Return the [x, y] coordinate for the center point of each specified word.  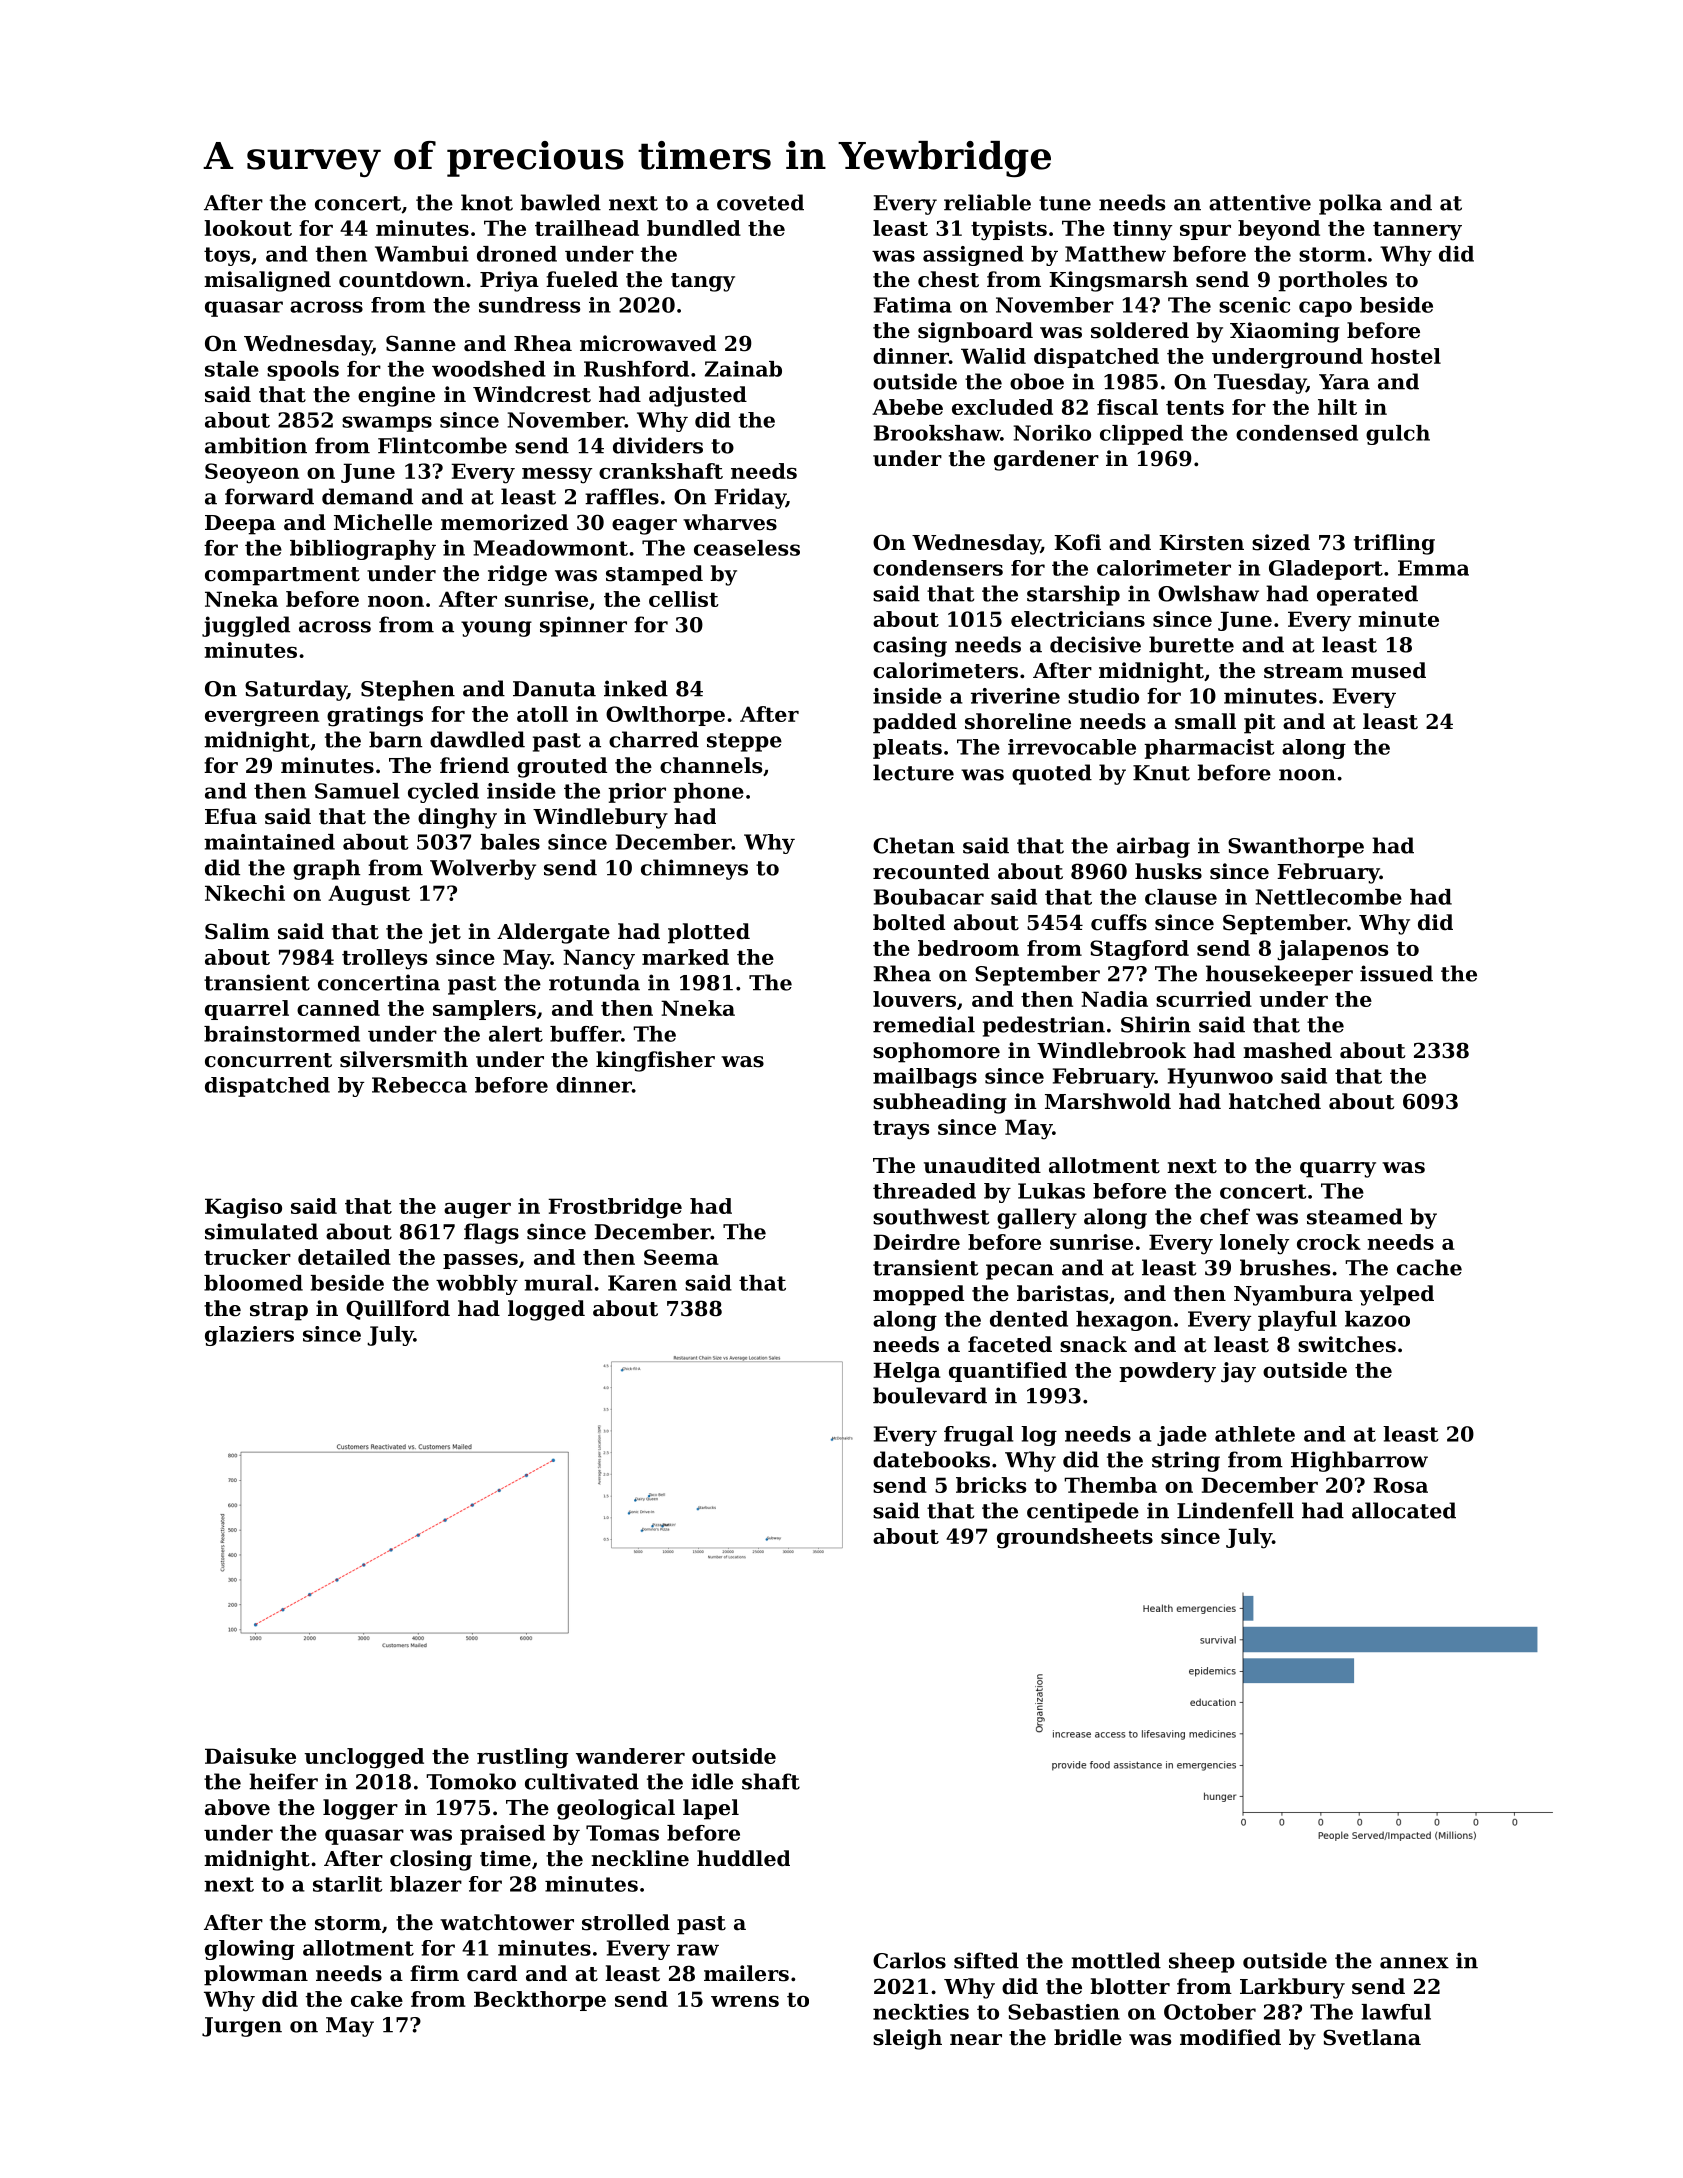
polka [1350, 204]
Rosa [1400, 1485]
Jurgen [242, 2027]
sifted [986, 1960]
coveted [760, 202]
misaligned [267, 281]
